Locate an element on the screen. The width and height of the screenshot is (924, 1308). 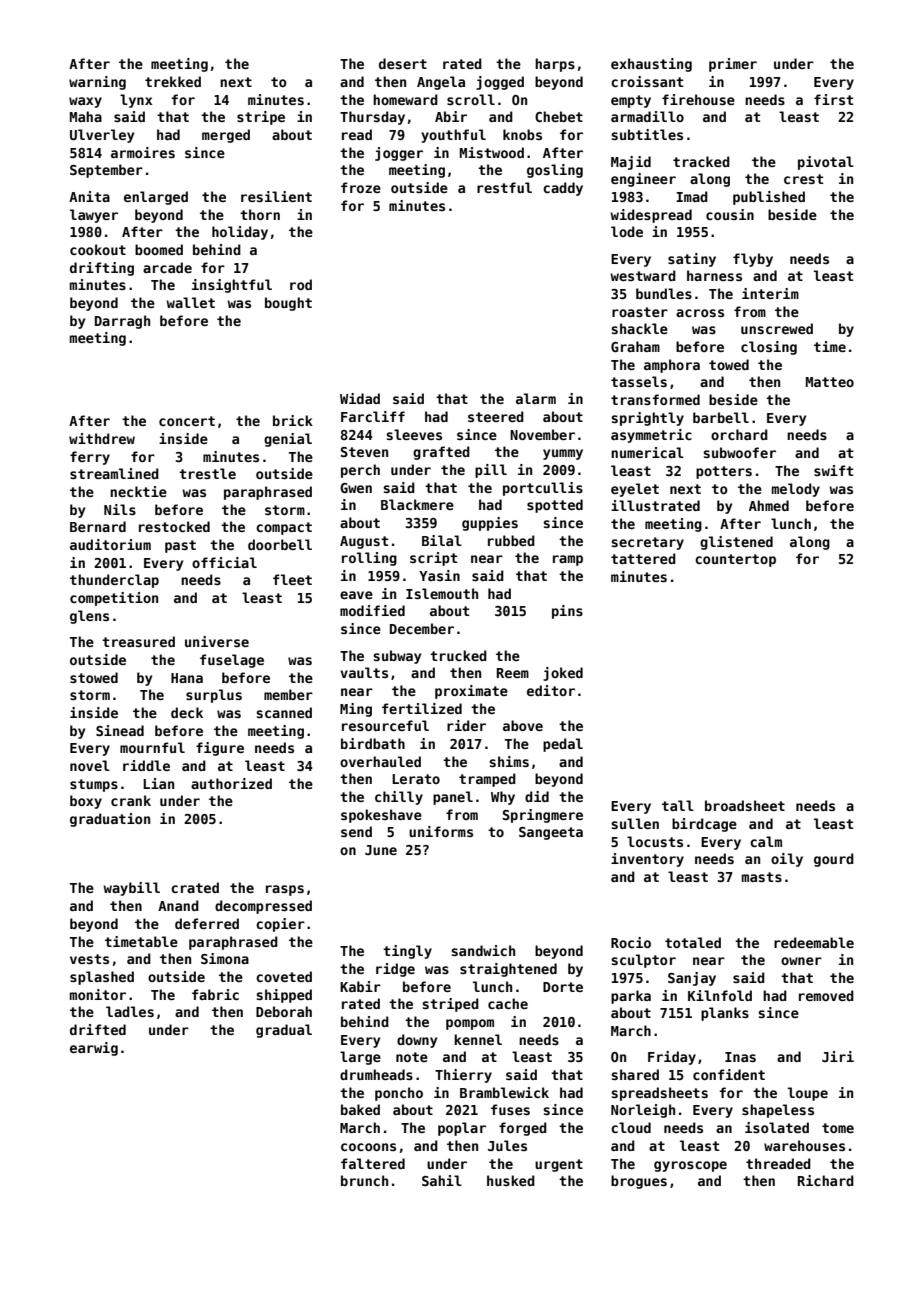
joked is located at coordinates (563, 674).
